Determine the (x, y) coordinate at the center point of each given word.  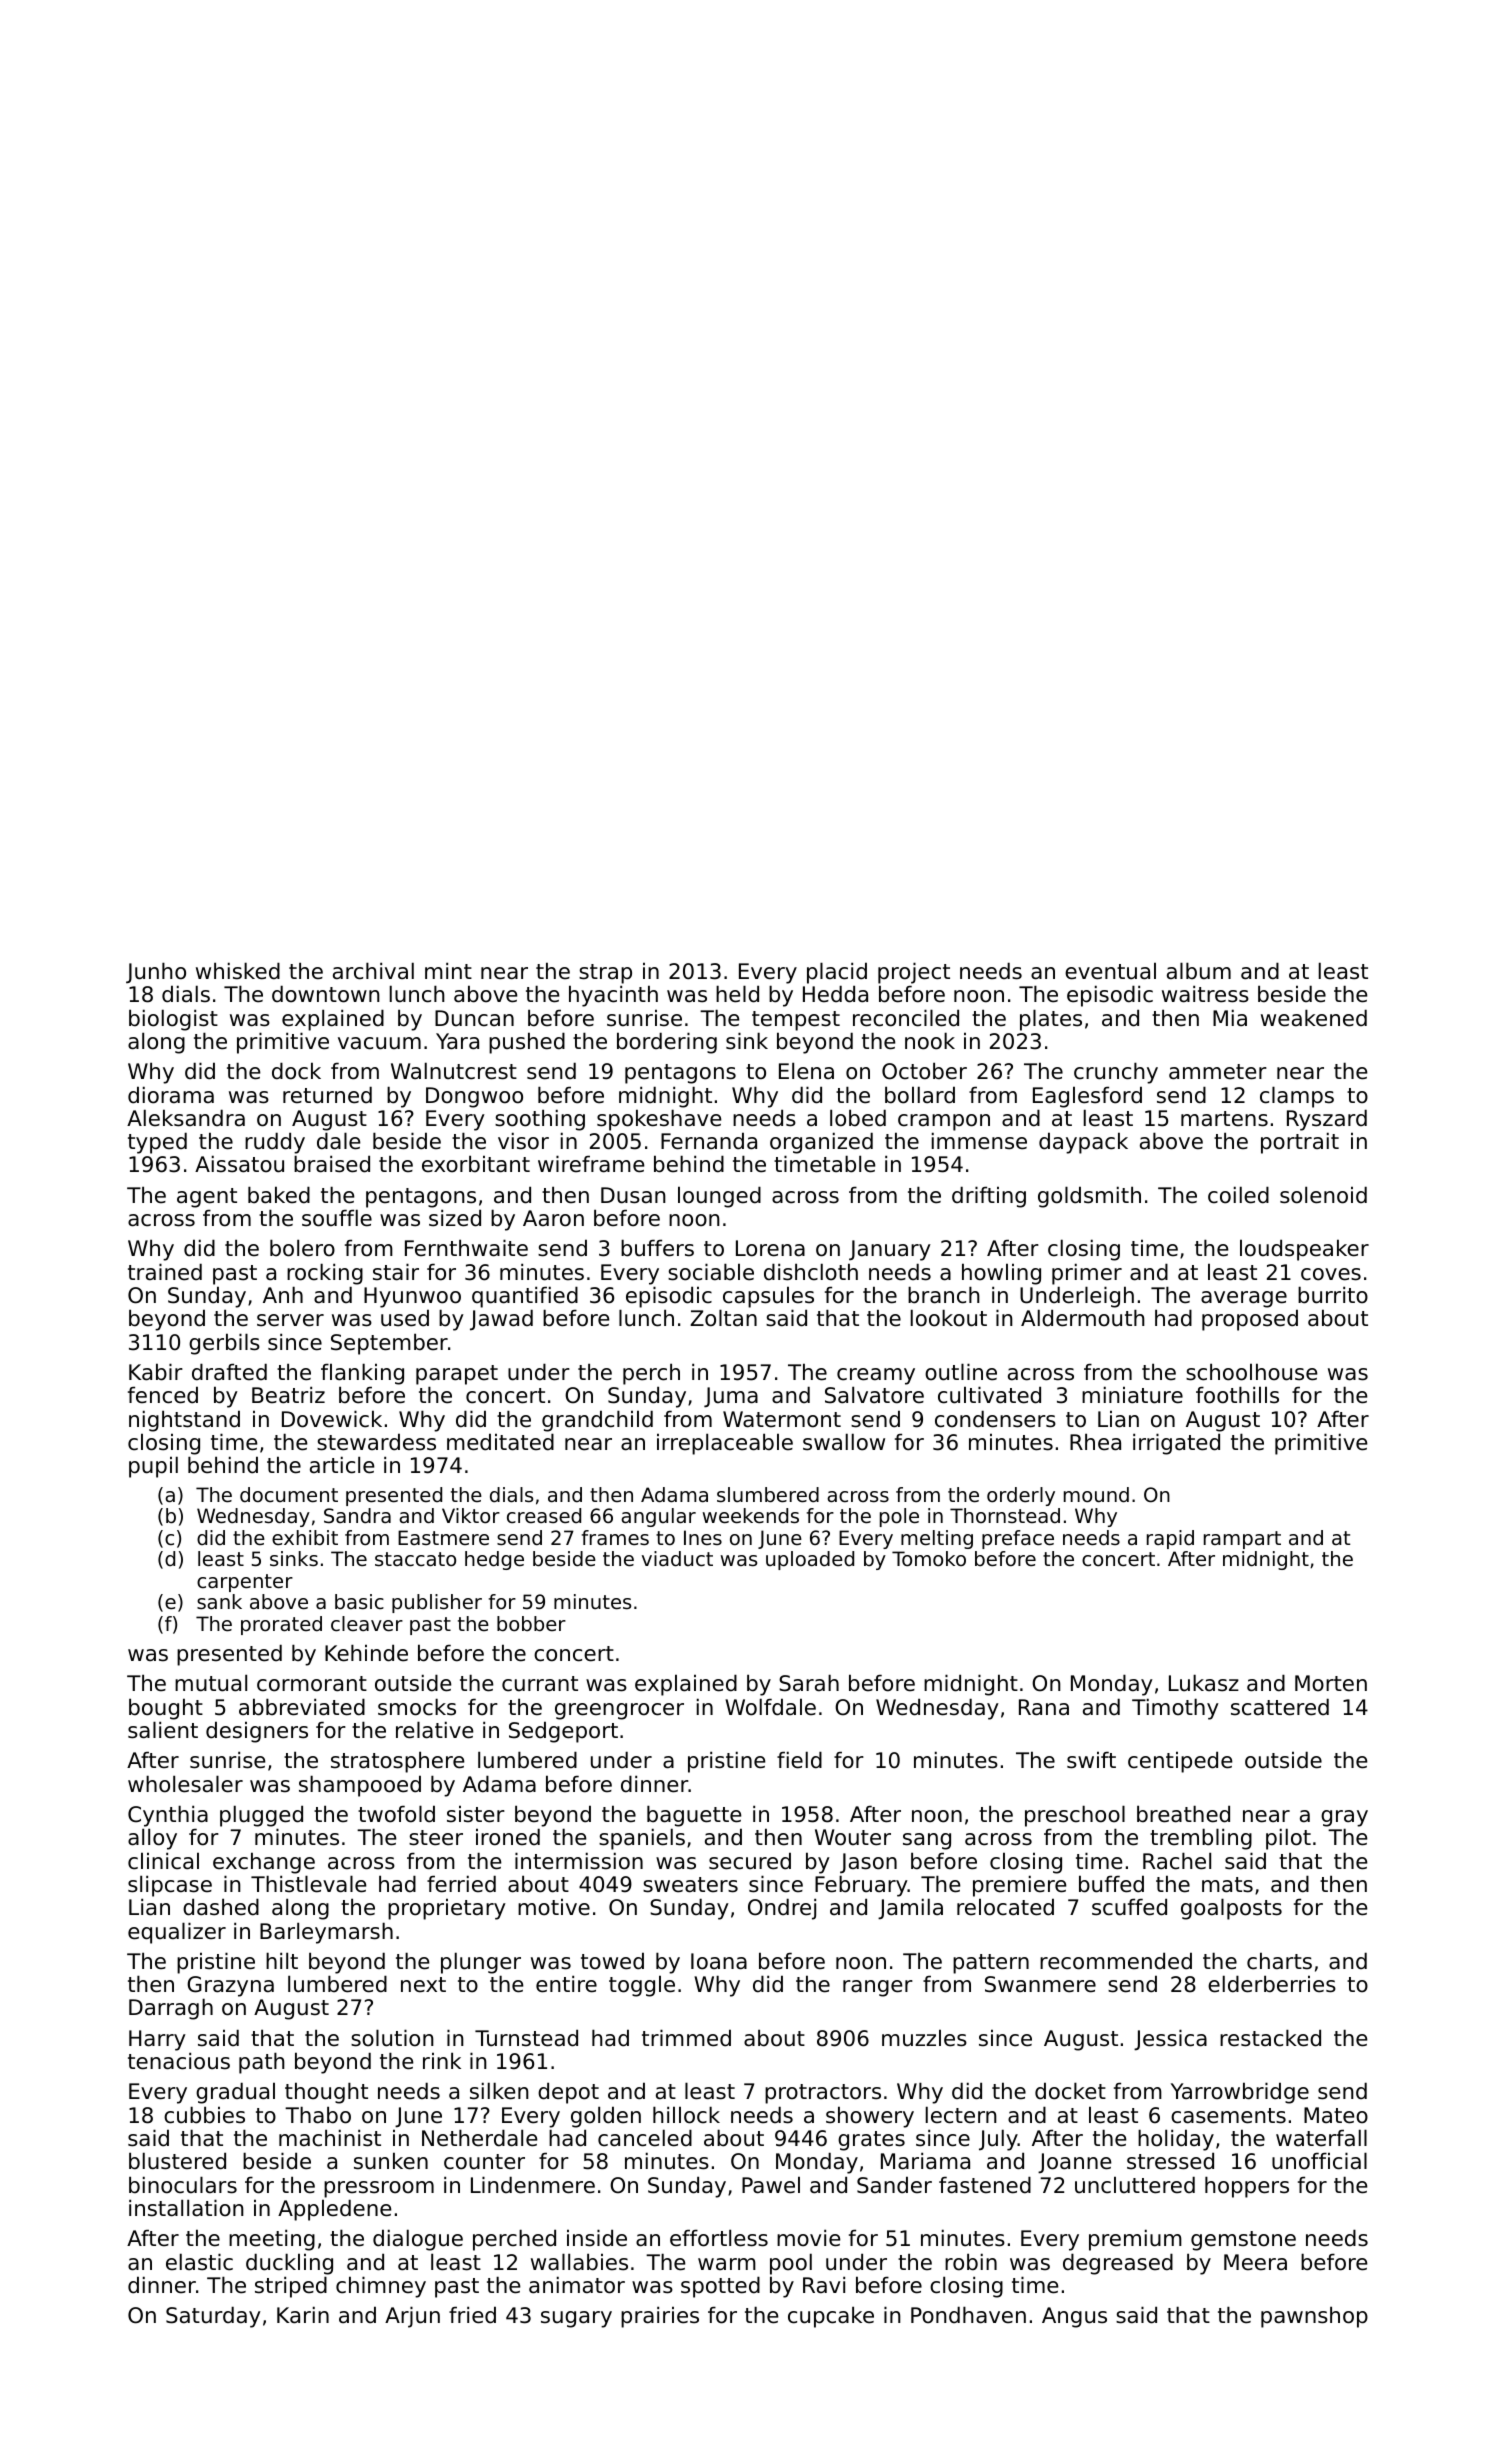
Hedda (835, 994)
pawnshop (1314, 2317)
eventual (1110, 971)
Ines (703, 1537)
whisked (238, 971)
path (262, 2063)
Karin (303, 2315)
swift (1091, 1760)
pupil (153, 1467)
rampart (1242, 1540)
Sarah (809, 1683)
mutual (211, 1683)
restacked (1270, 2038)
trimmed (686, 2038)
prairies (660, 2317)
